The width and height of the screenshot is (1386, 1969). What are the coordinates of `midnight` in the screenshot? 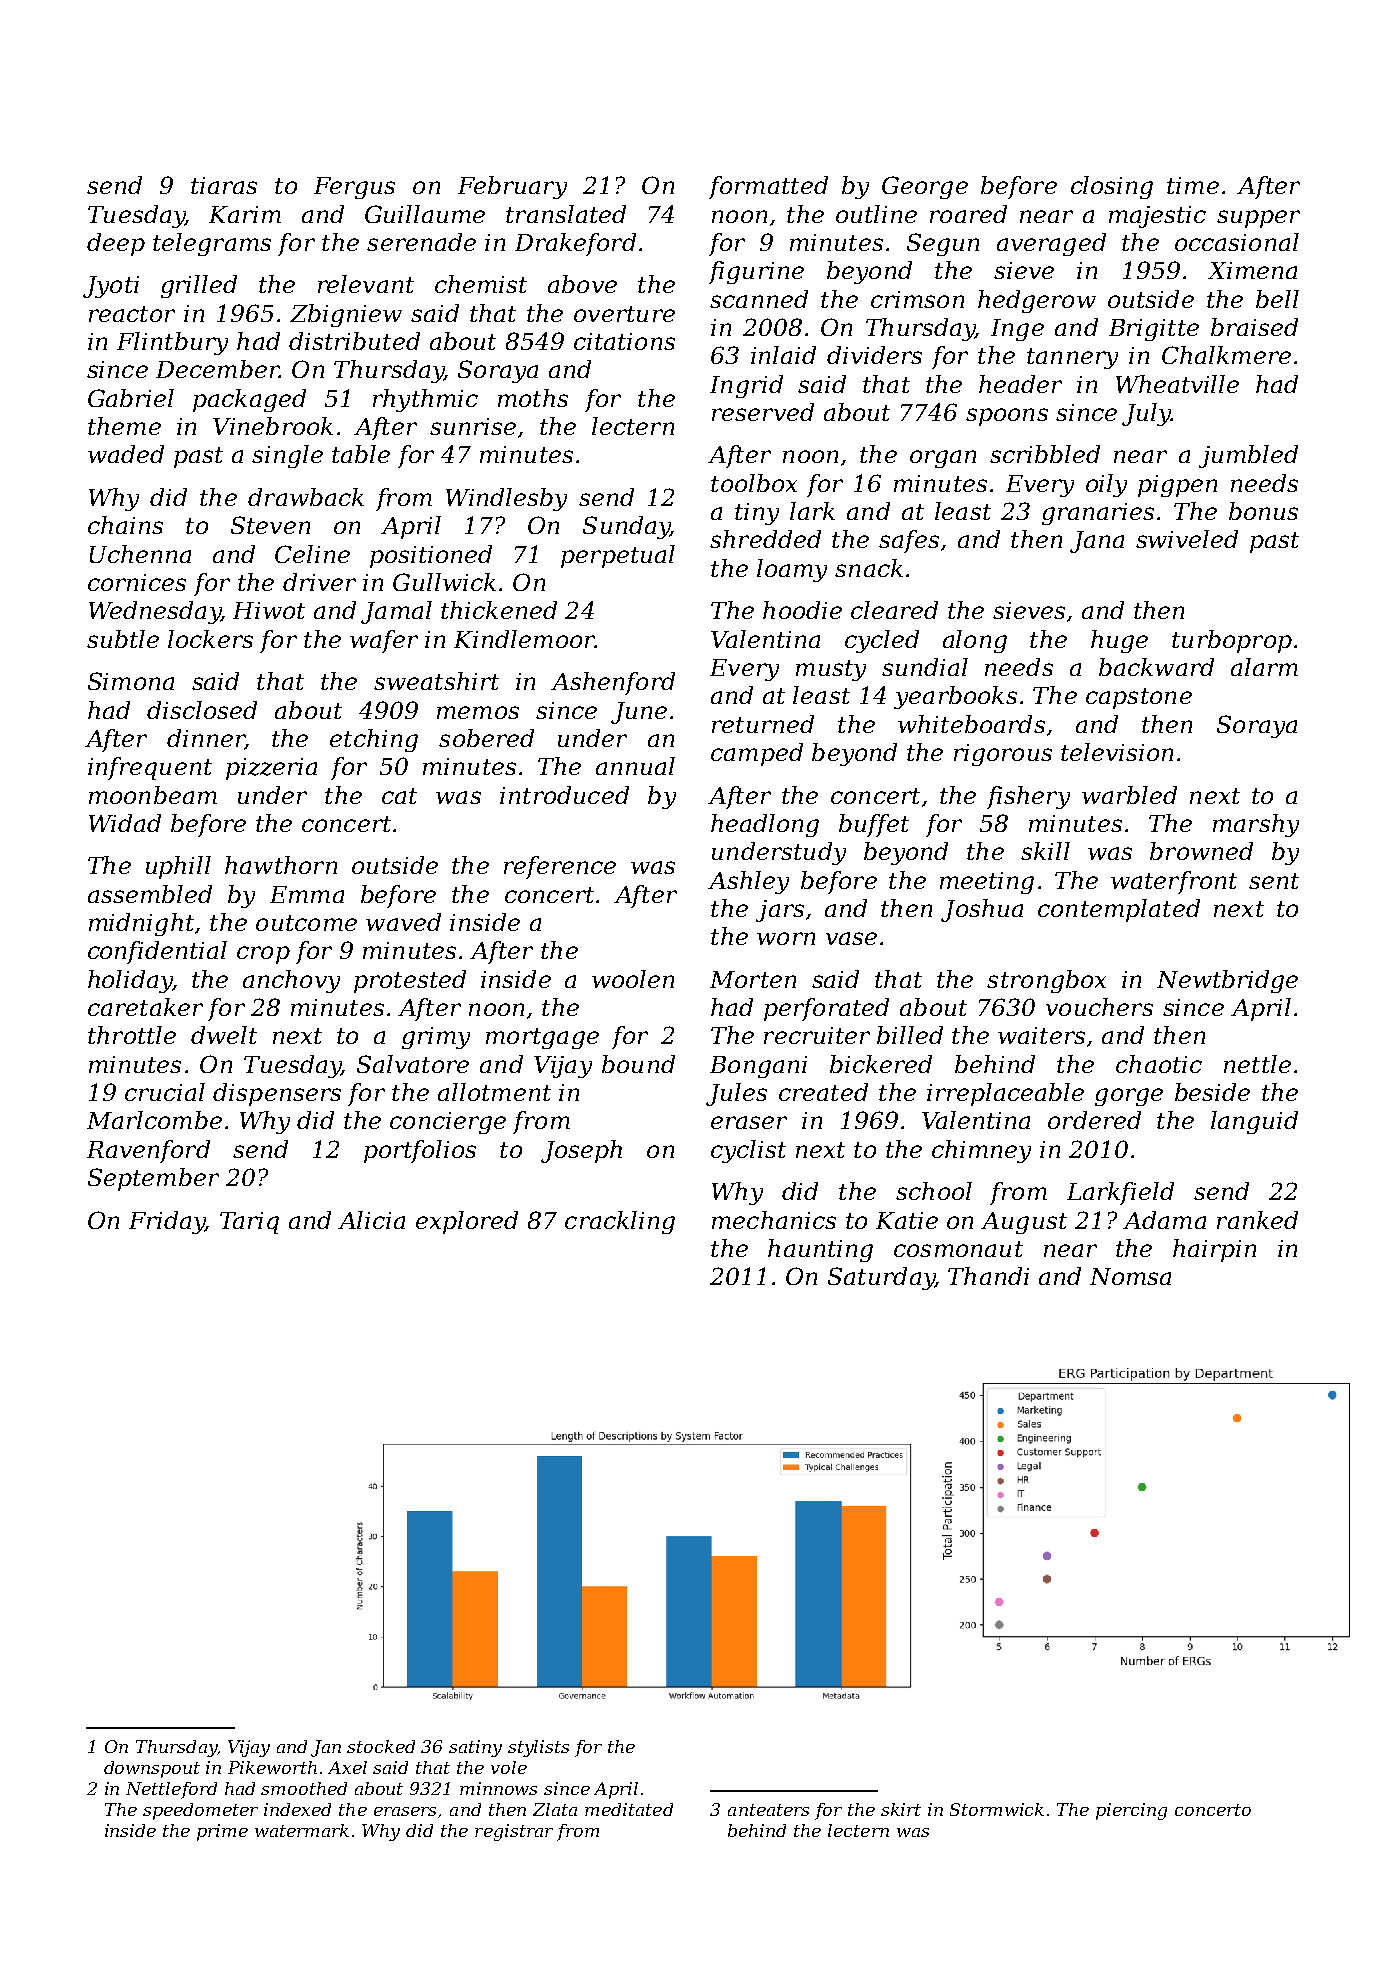 It's located at (141, 924).
